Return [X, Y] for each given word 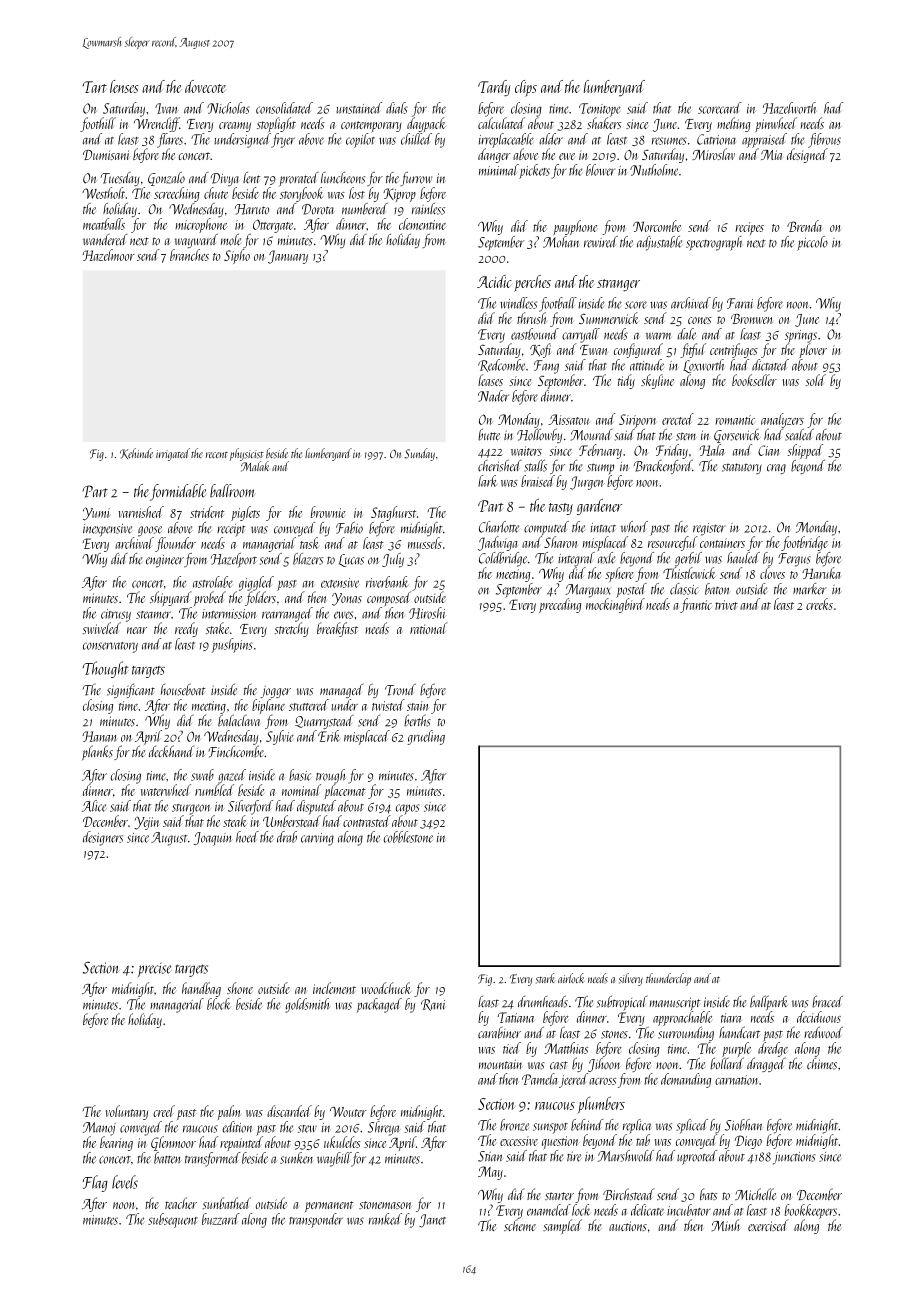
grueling [426, 737]
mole [231, 240]
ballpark [769, 1002]
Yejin [147, 823]
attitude [647, 365]
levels [125, 1182]
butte [489, 435]
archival [134, 543]
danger [494, 155]
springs [801, 336]
